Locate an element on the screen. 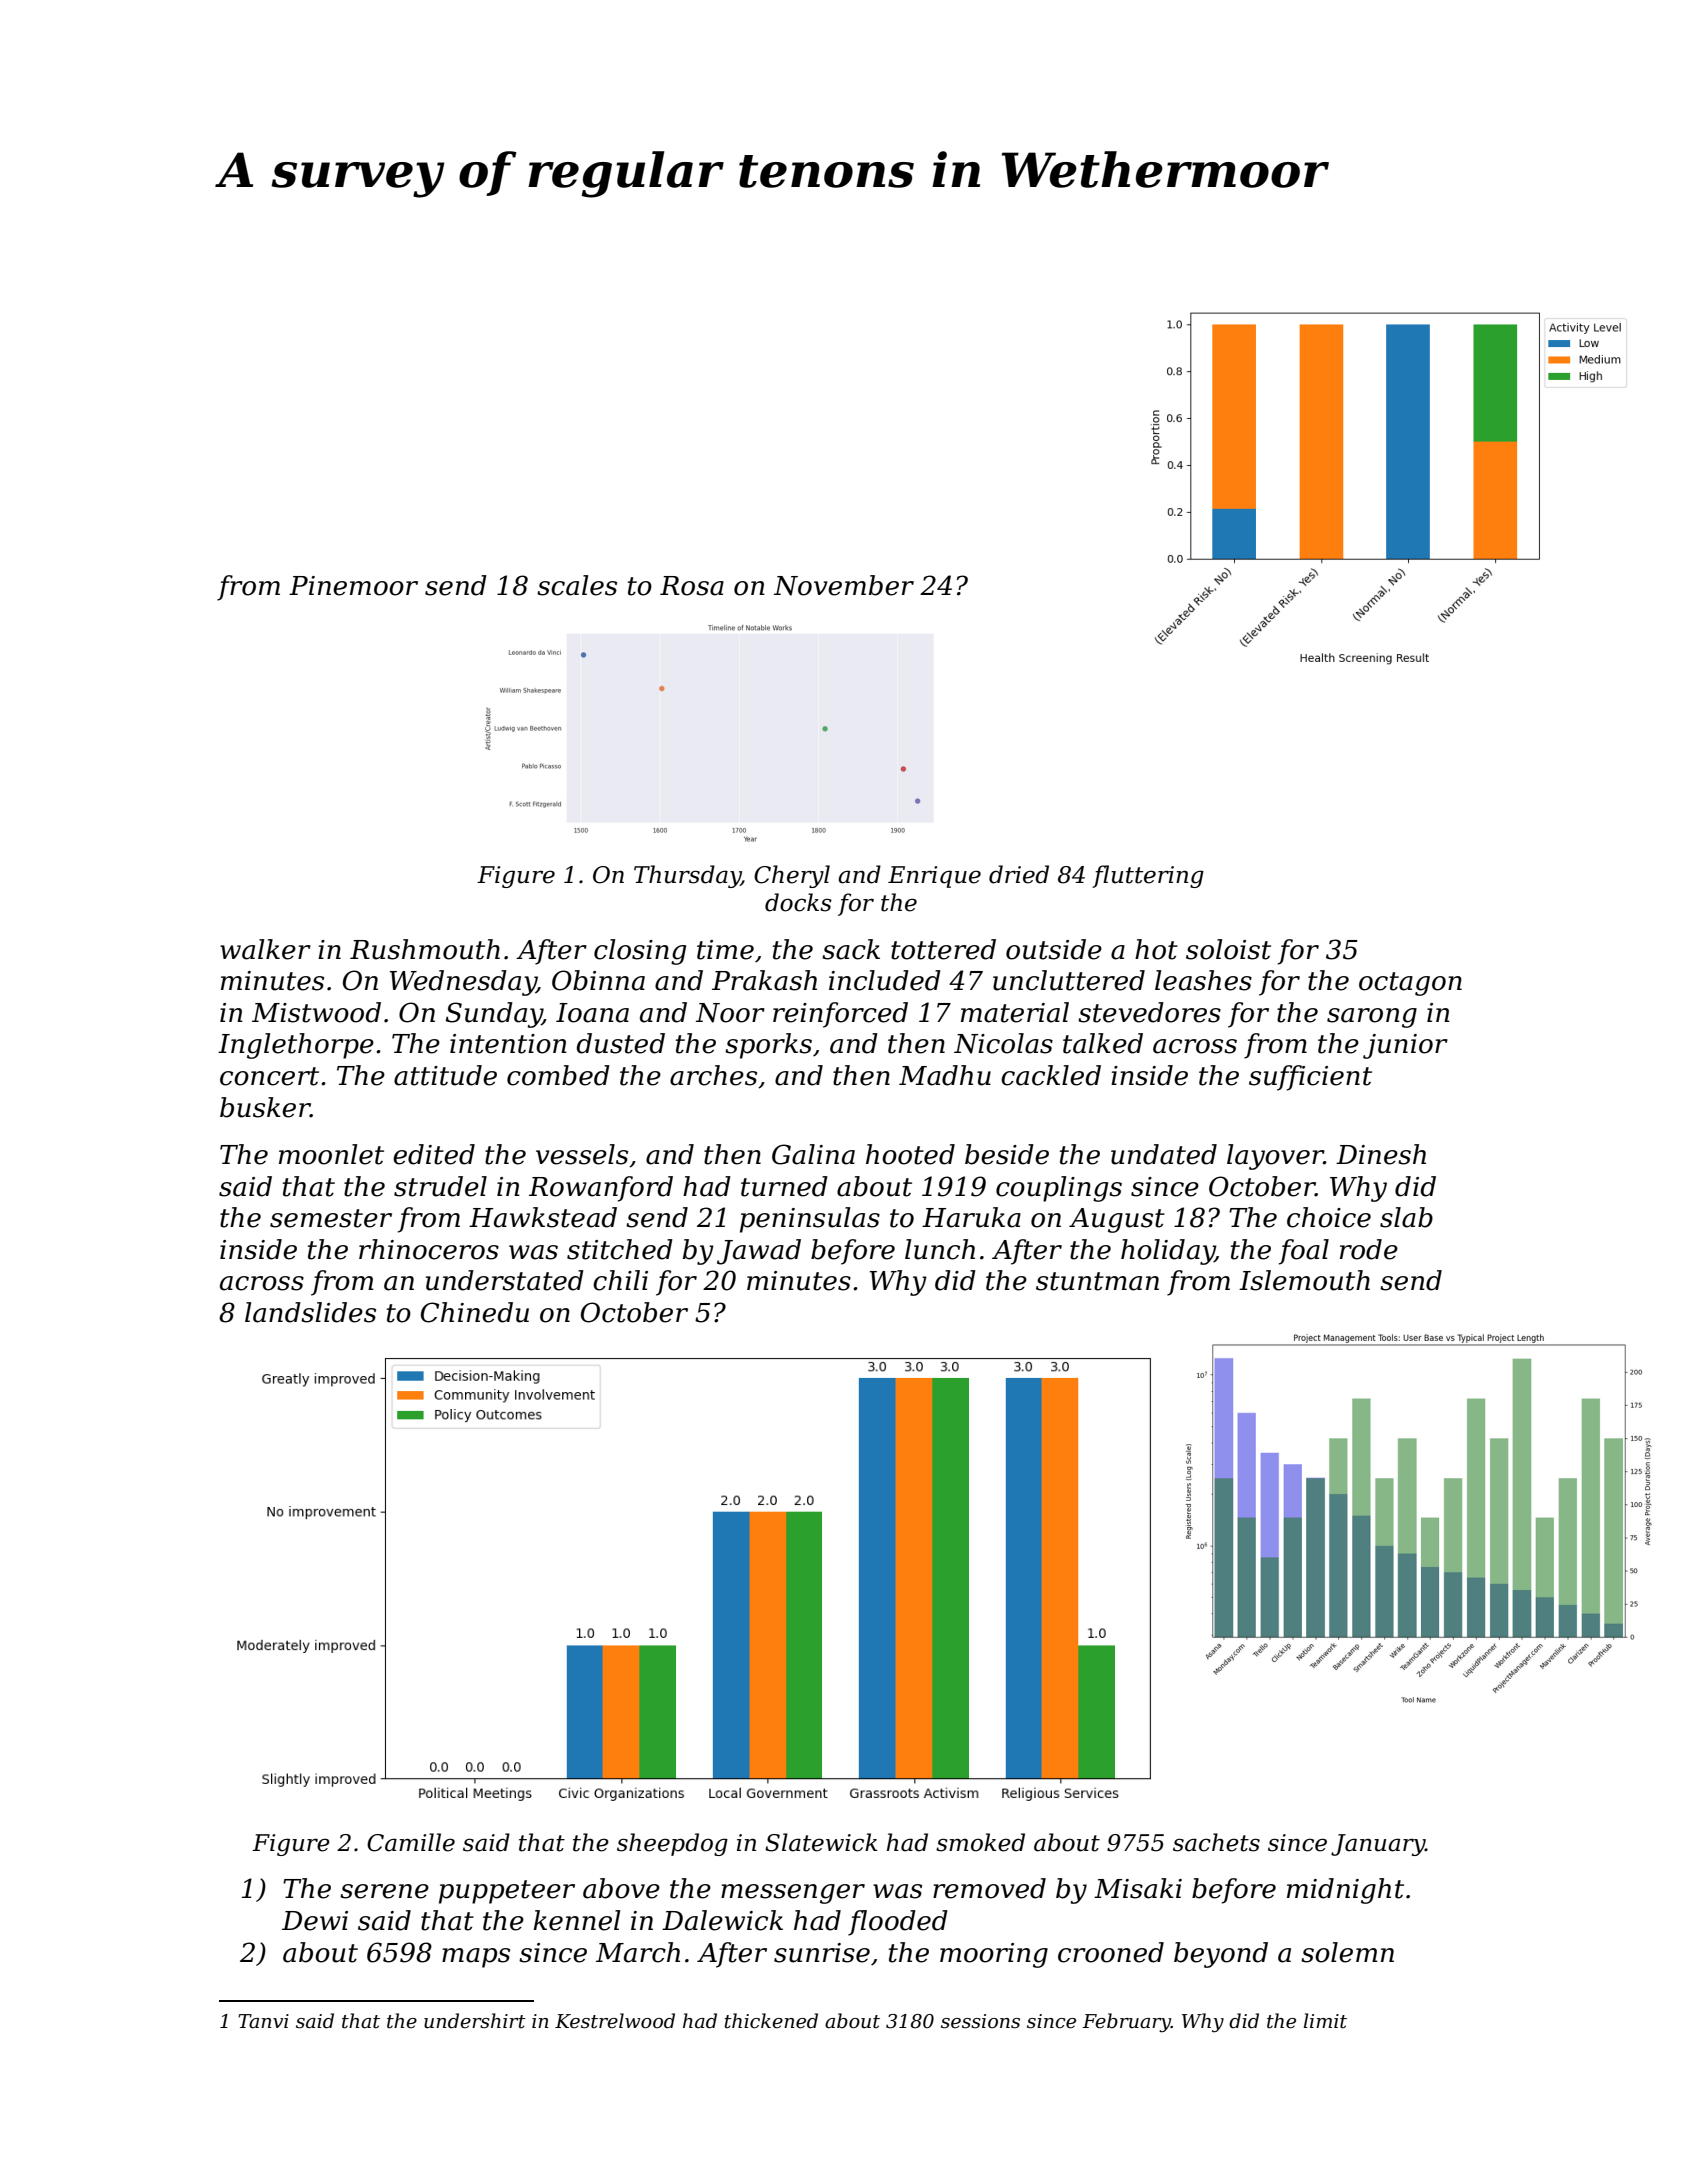 The height and width of the screenshot is (2178, 1683). turned is located at coordinates (784, 1186).
